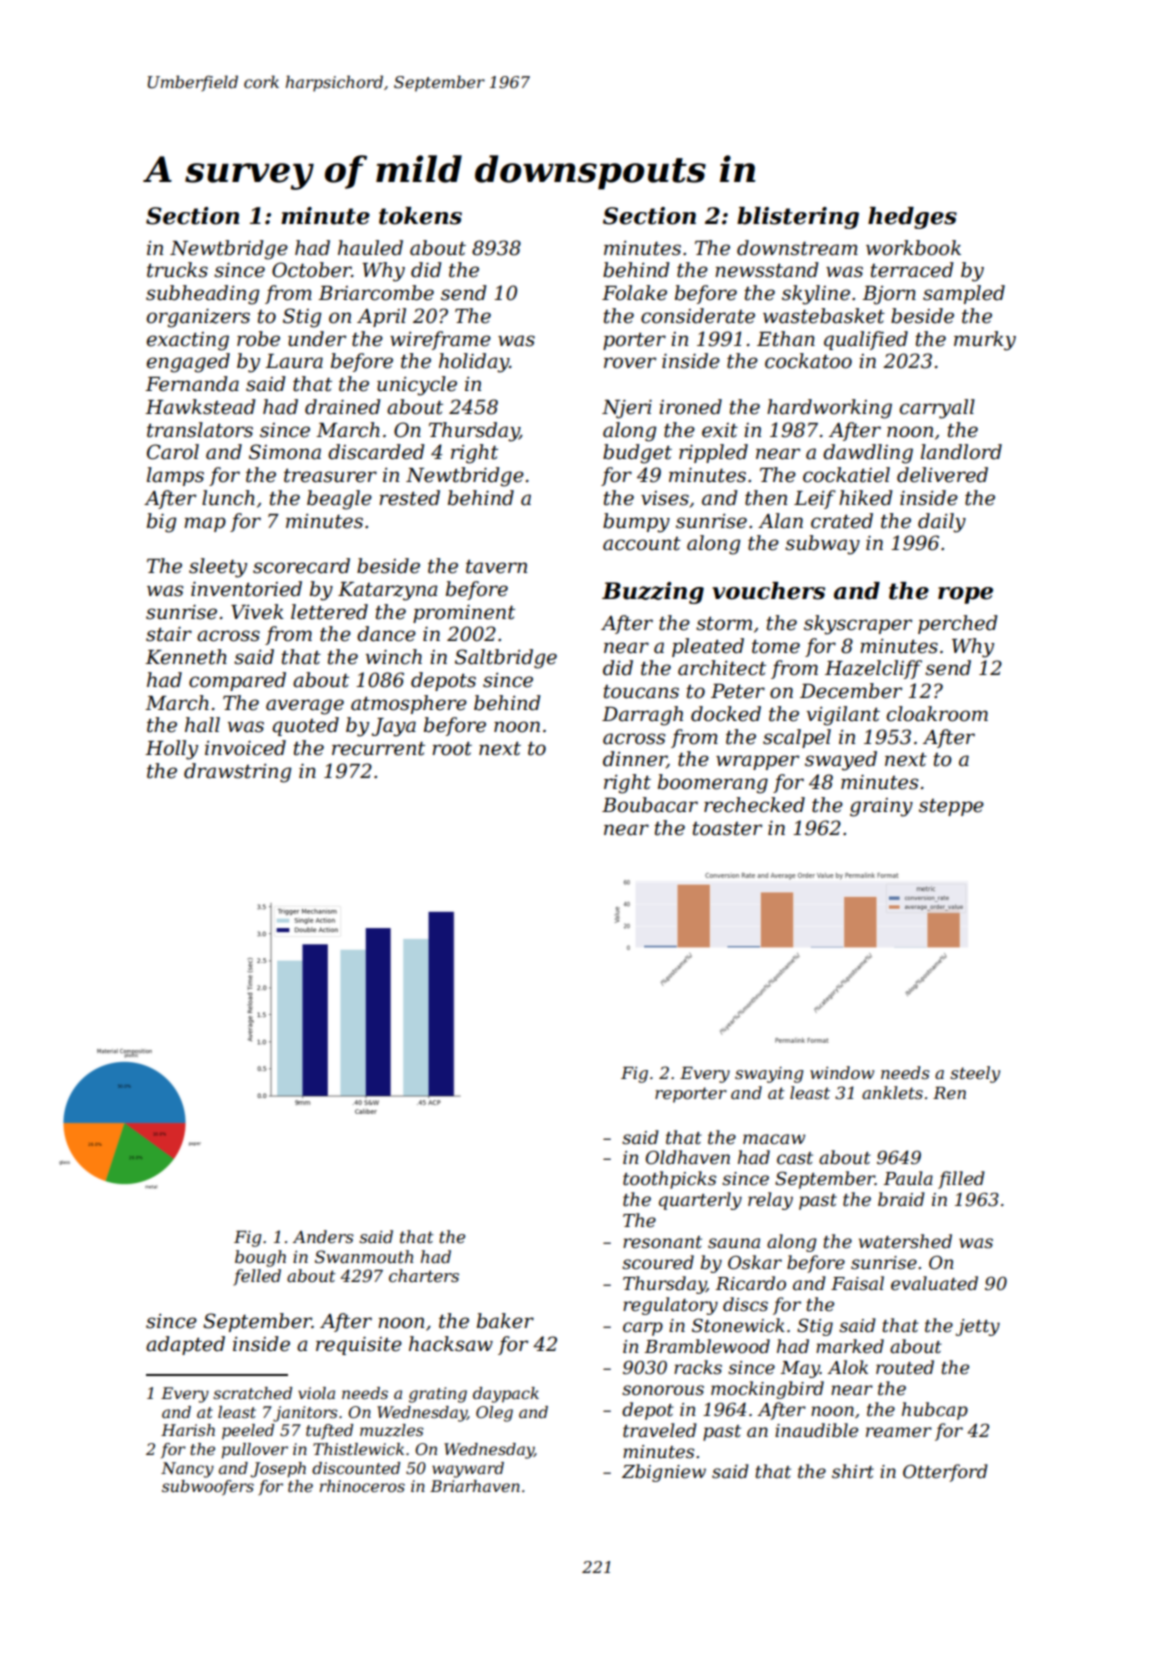  Describe the element at coordinates (420, 216) in the document. I see `tokens` at that location.
